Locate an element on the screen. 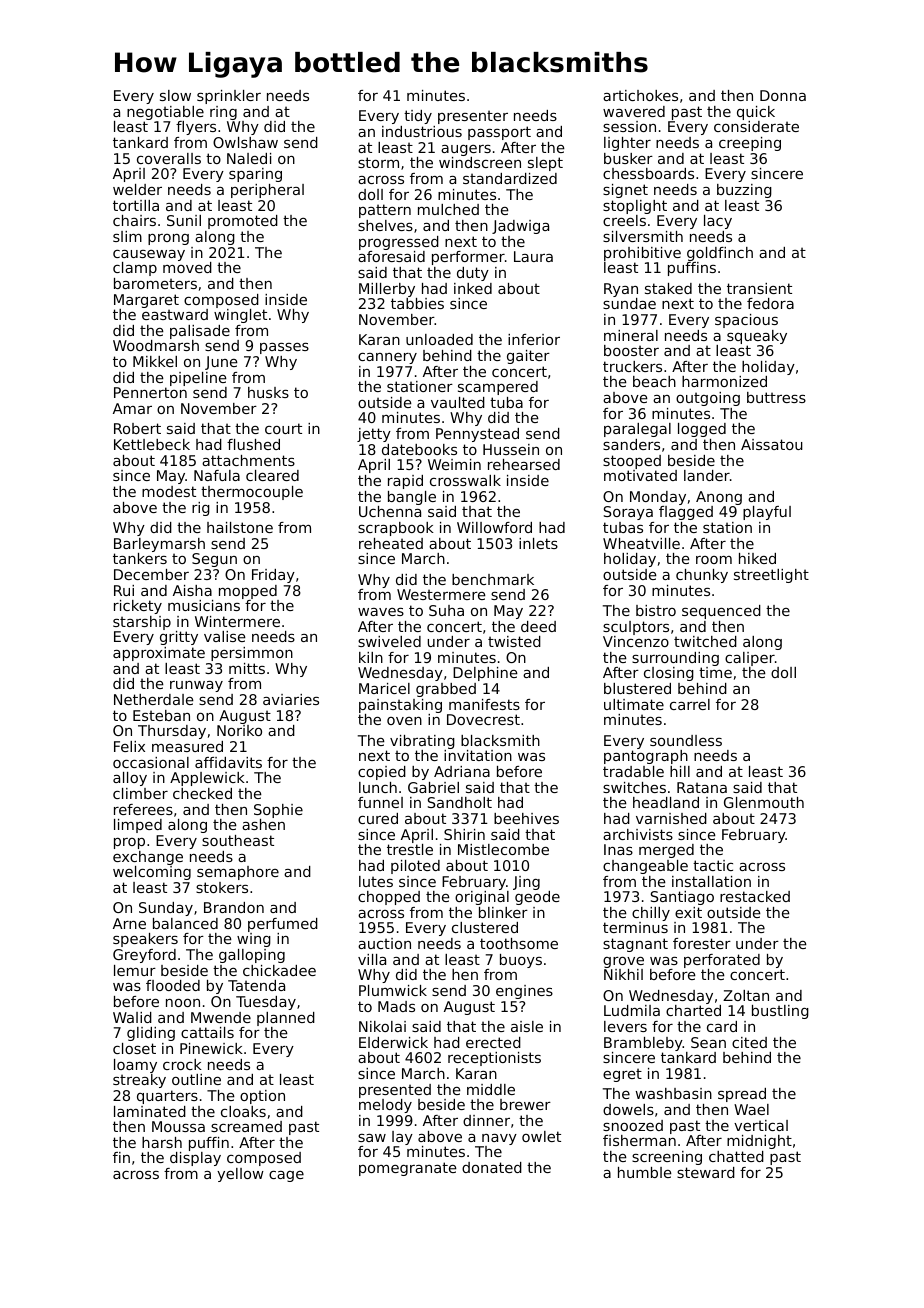 Image resolution: width=924 pixels, height=1308 pixels. archivists is located at coordinates (638, 834).
